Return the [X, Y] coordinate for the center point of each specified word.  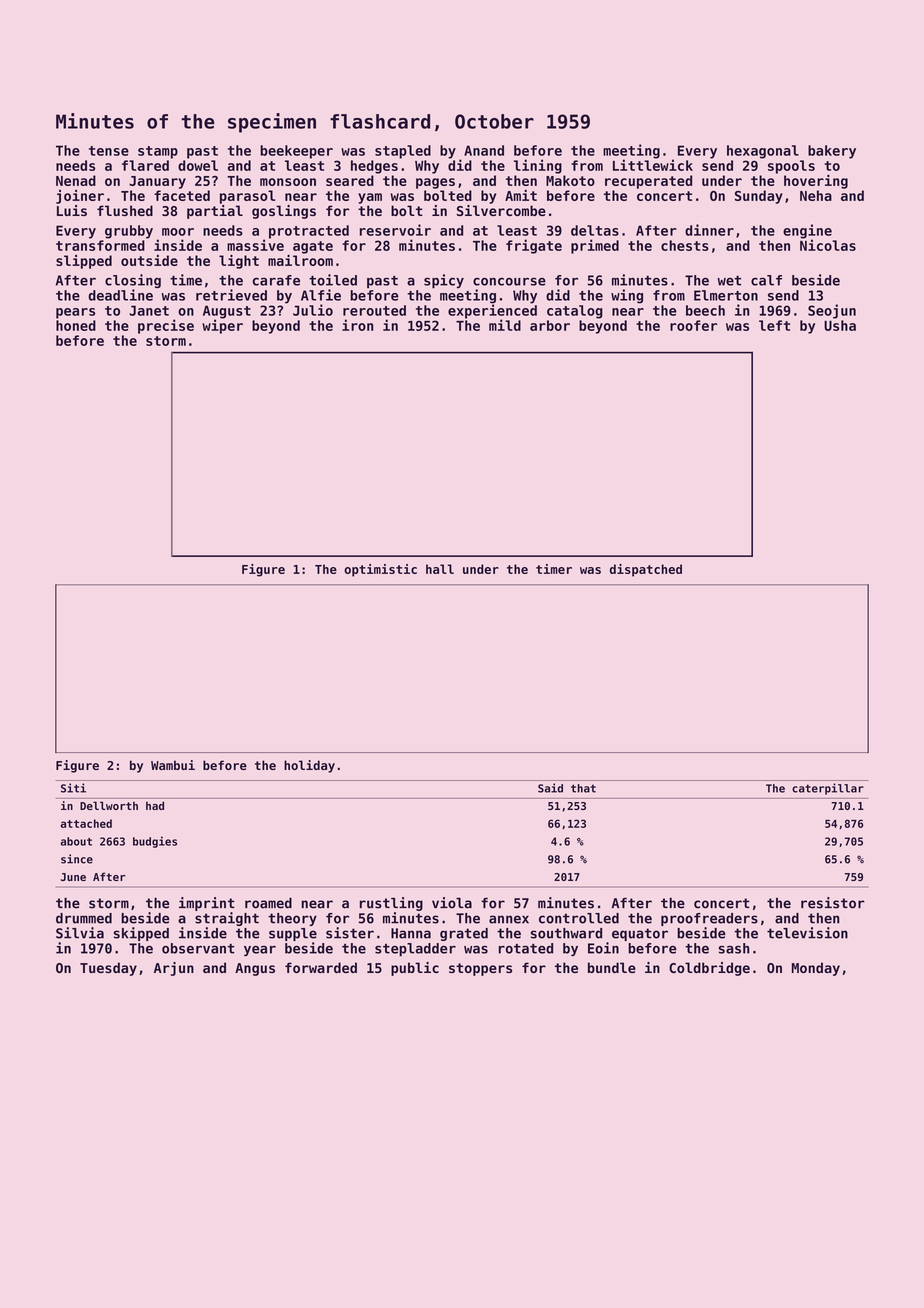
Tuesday [108, 969]
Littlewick [653, 165]
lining [538, 166]
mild [505, 325]
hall [440, 569]
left [774, 325]
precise [166, 326]
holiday [309, 766]
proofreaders [709, 919]
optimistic [380, 570]
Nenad [76, 180]
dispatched [646, 570]
